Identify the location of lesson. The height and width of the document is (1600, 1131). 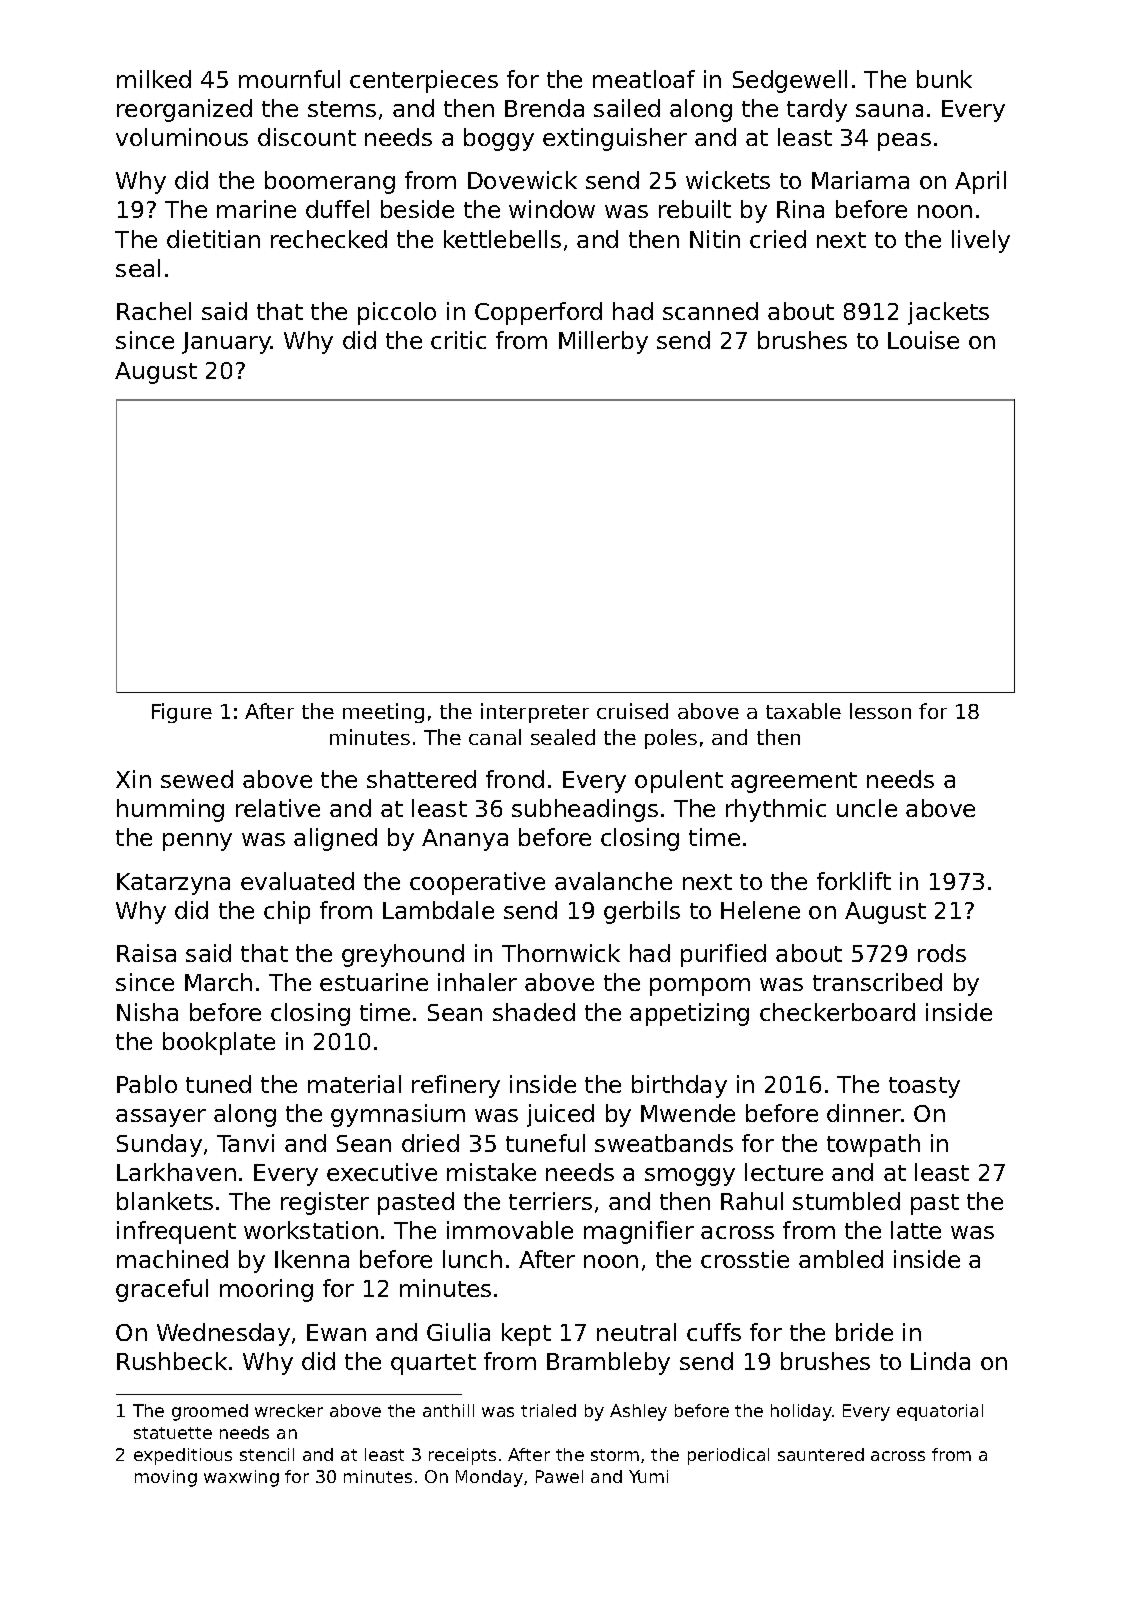
(880, 711).
